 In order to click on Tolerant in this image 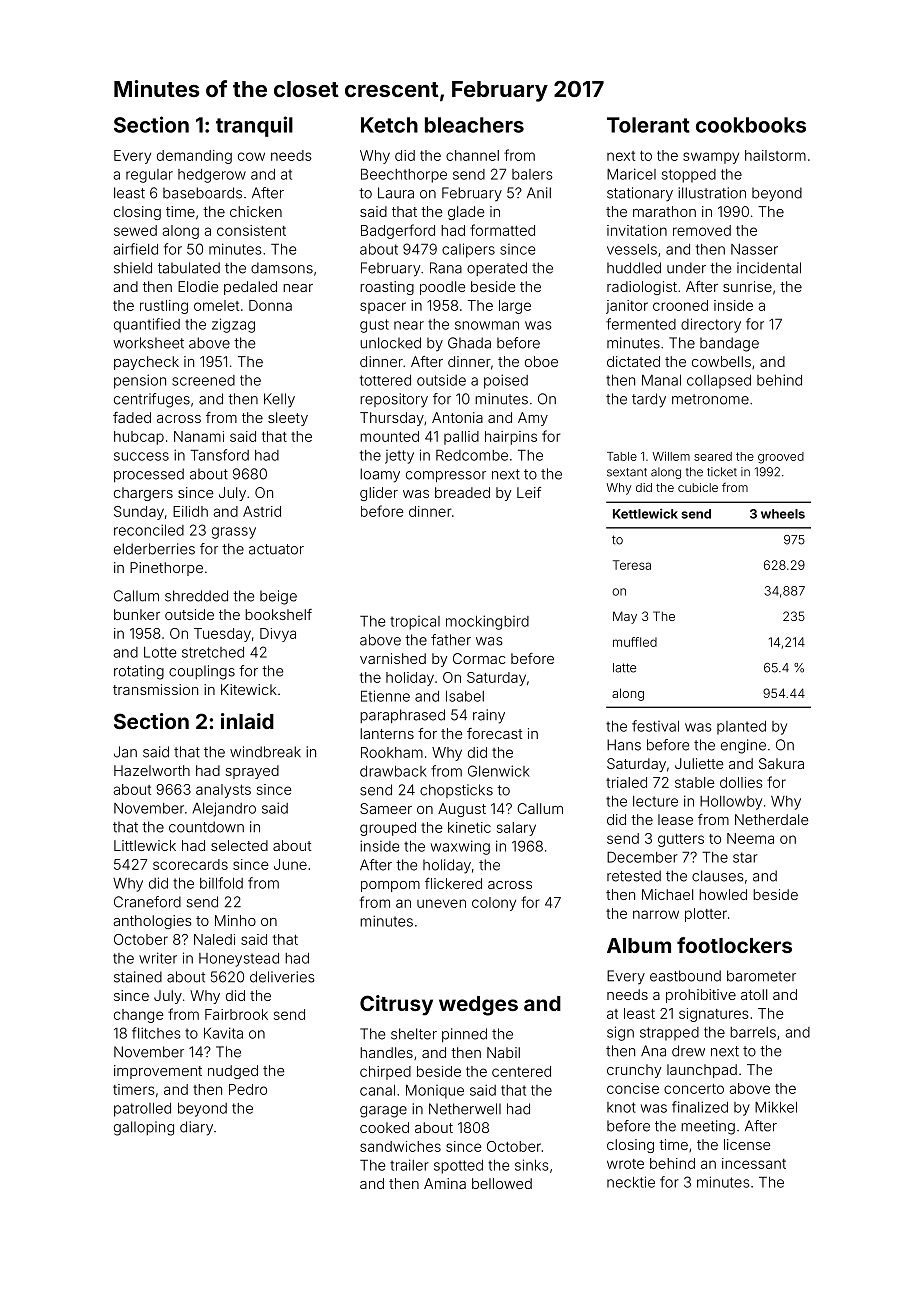, I will do `click(648, 125)`.
